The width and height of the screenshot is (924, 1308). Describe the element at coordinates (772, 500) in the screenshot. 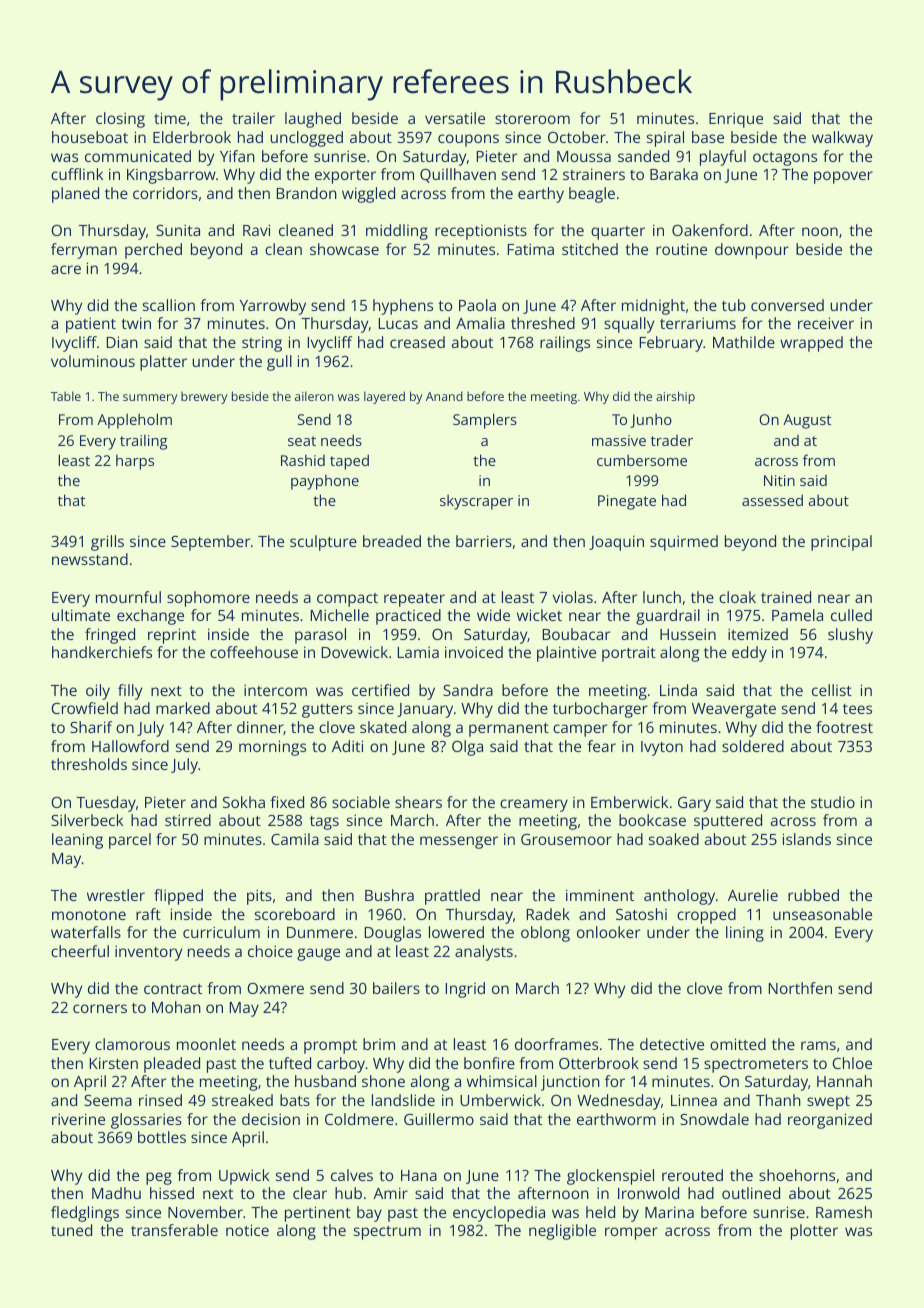

I see `assessed` at that location.
